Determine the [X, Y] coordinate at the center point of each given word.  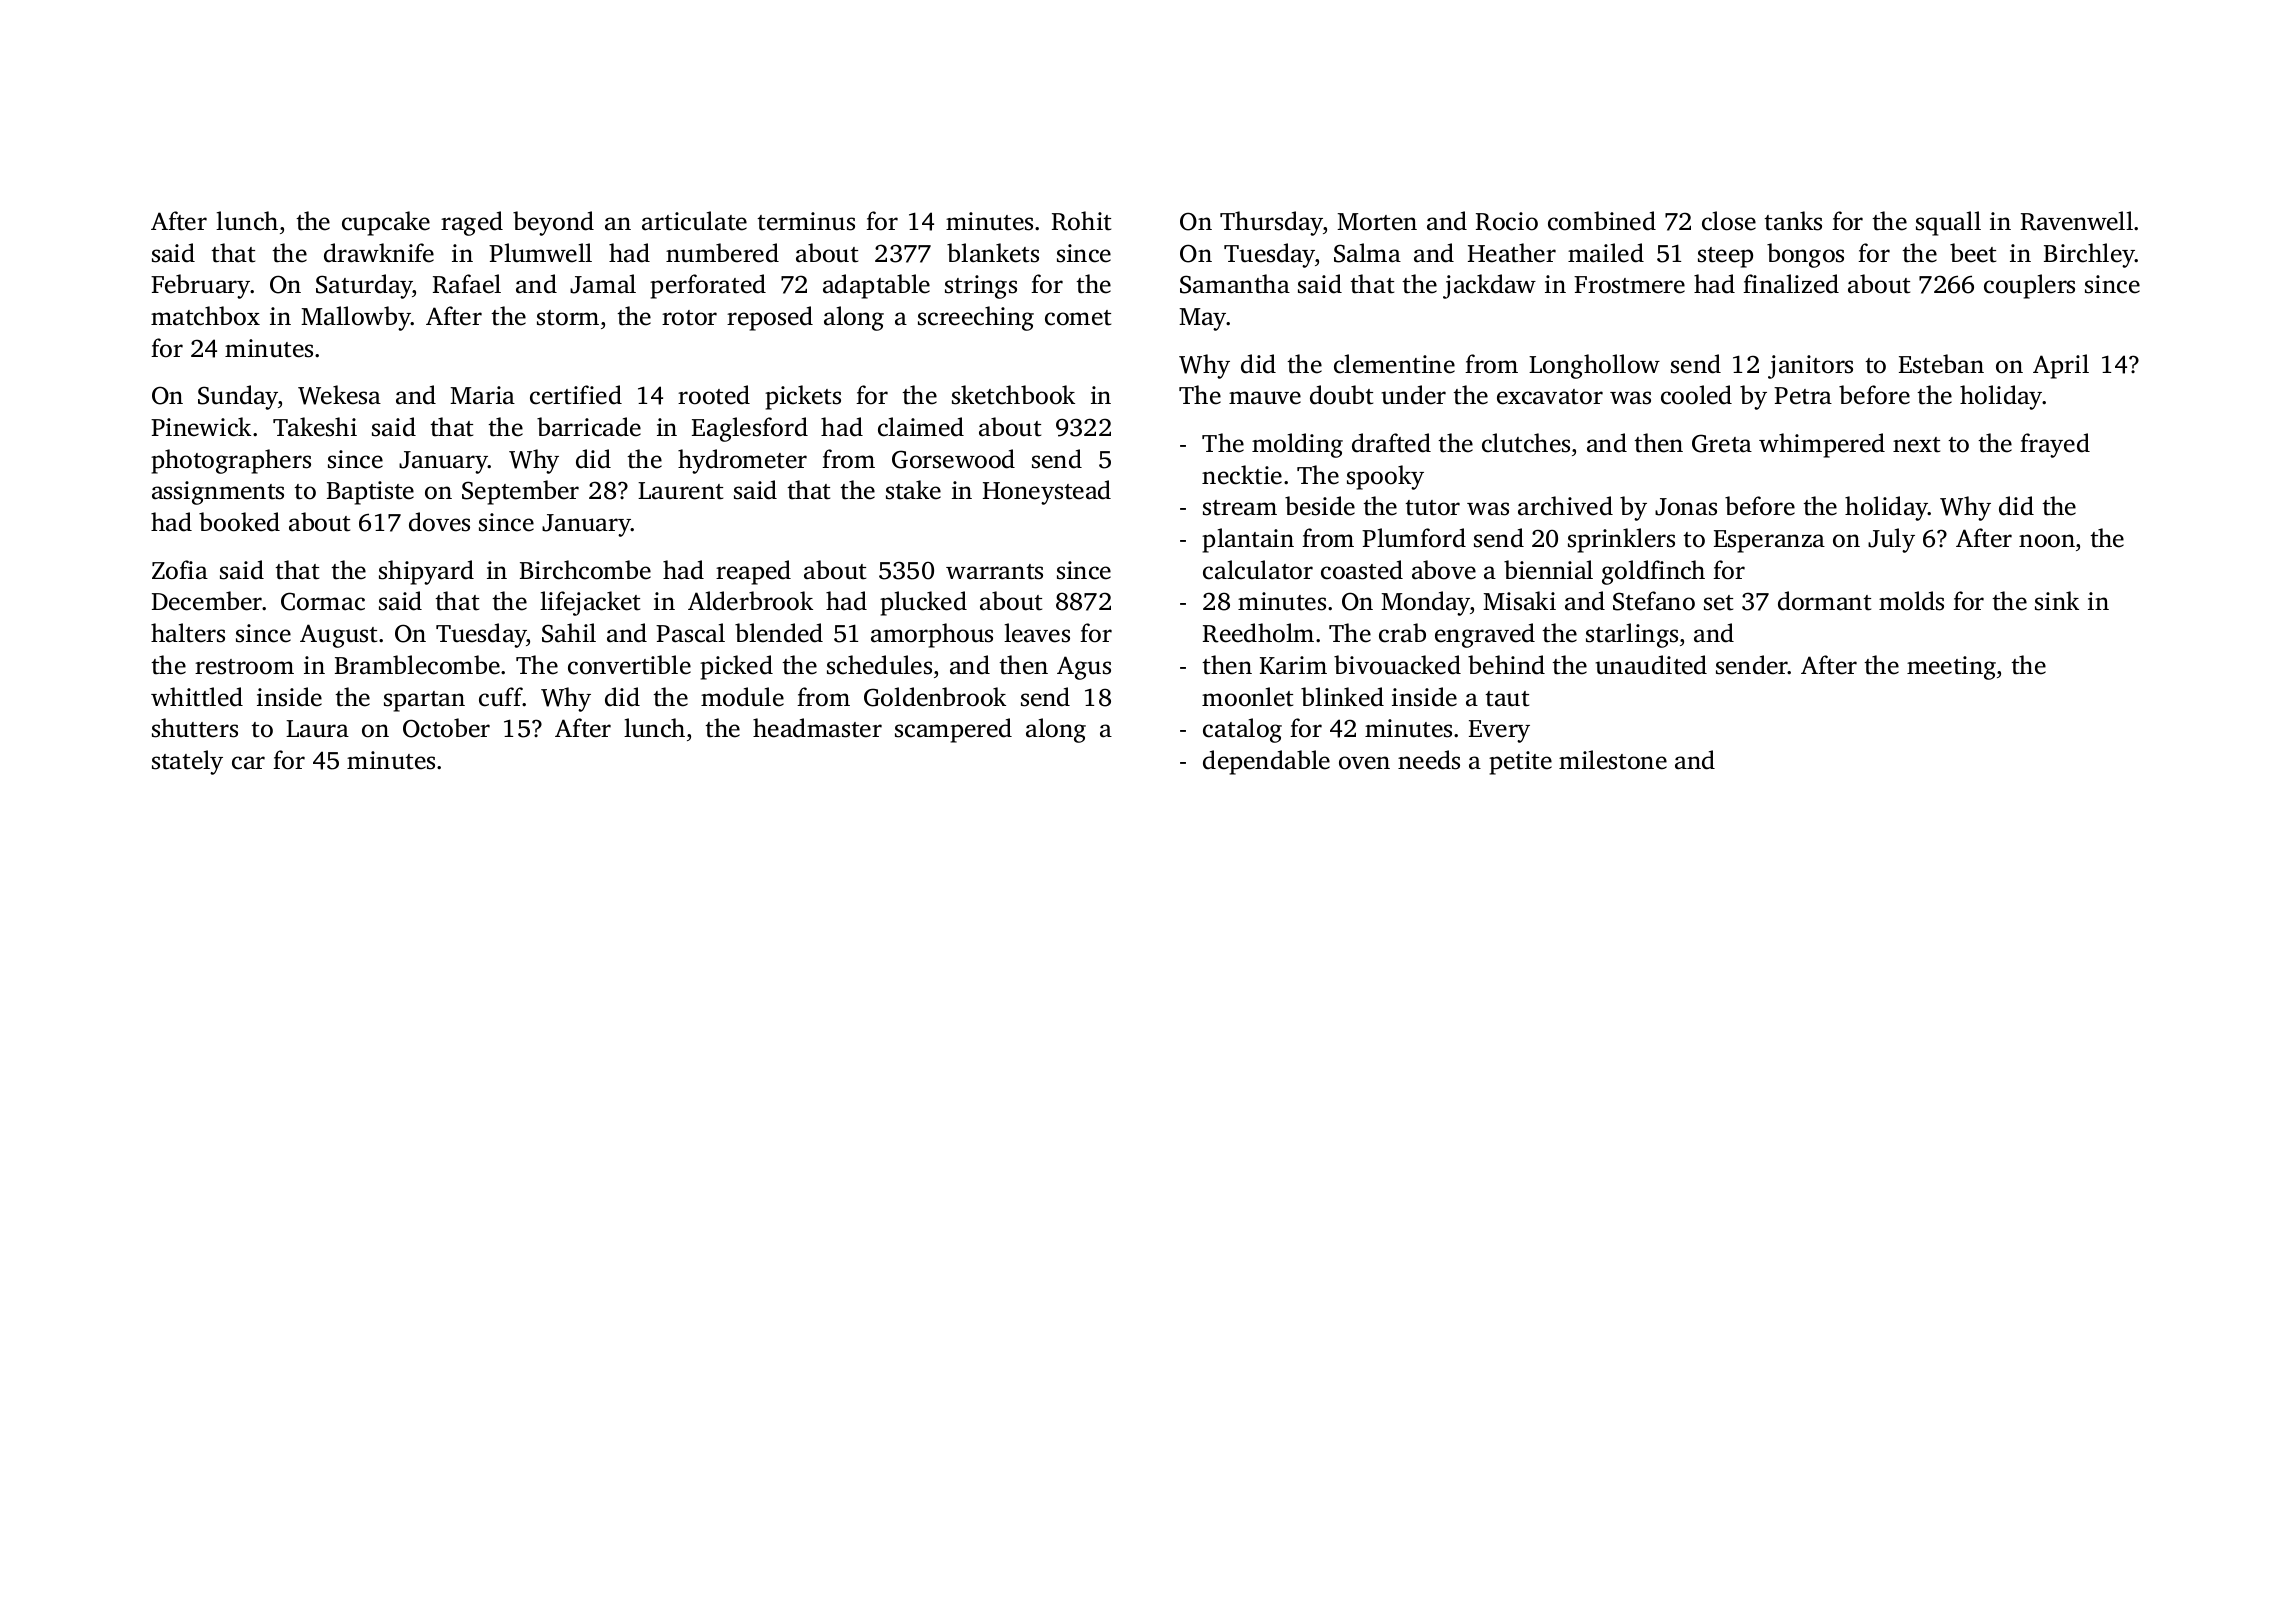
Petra [1803, 396]
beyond [553, 223]
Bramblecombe [417, 665]
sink [2057, 601]
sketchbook [1013, 395]
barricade [589, 427]
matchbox [205, 316]
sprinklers [1621, 540]
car [248, 763]
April [2061, 366]
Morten [1377, 222]
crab [1402, 633]
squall [1948, 223]
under [1413, 395]
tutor [1432, 508]
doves [439, 522]
